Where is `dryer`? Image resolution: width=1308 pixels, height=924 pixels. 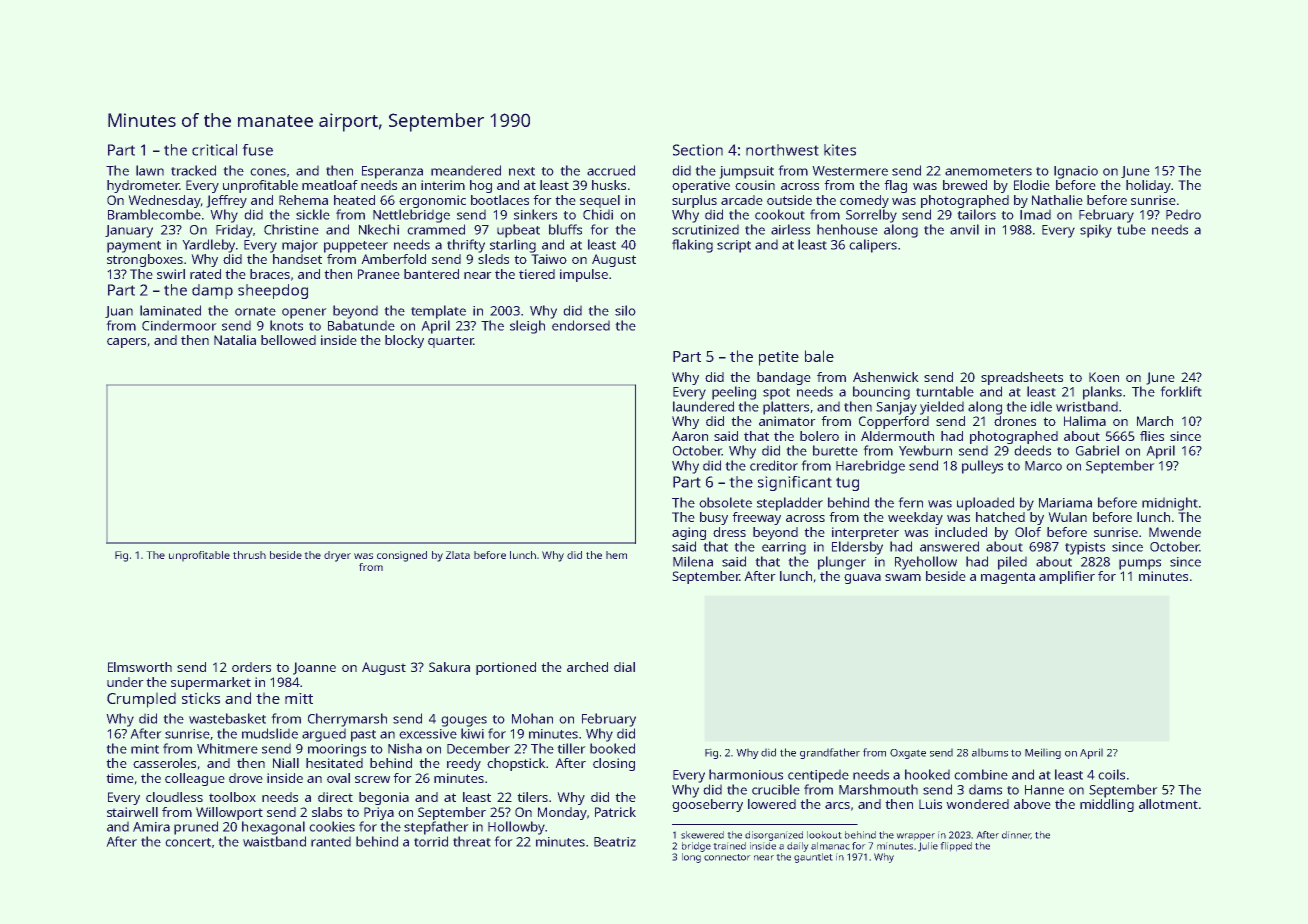
dryer is located at coordinates (337, 556).
